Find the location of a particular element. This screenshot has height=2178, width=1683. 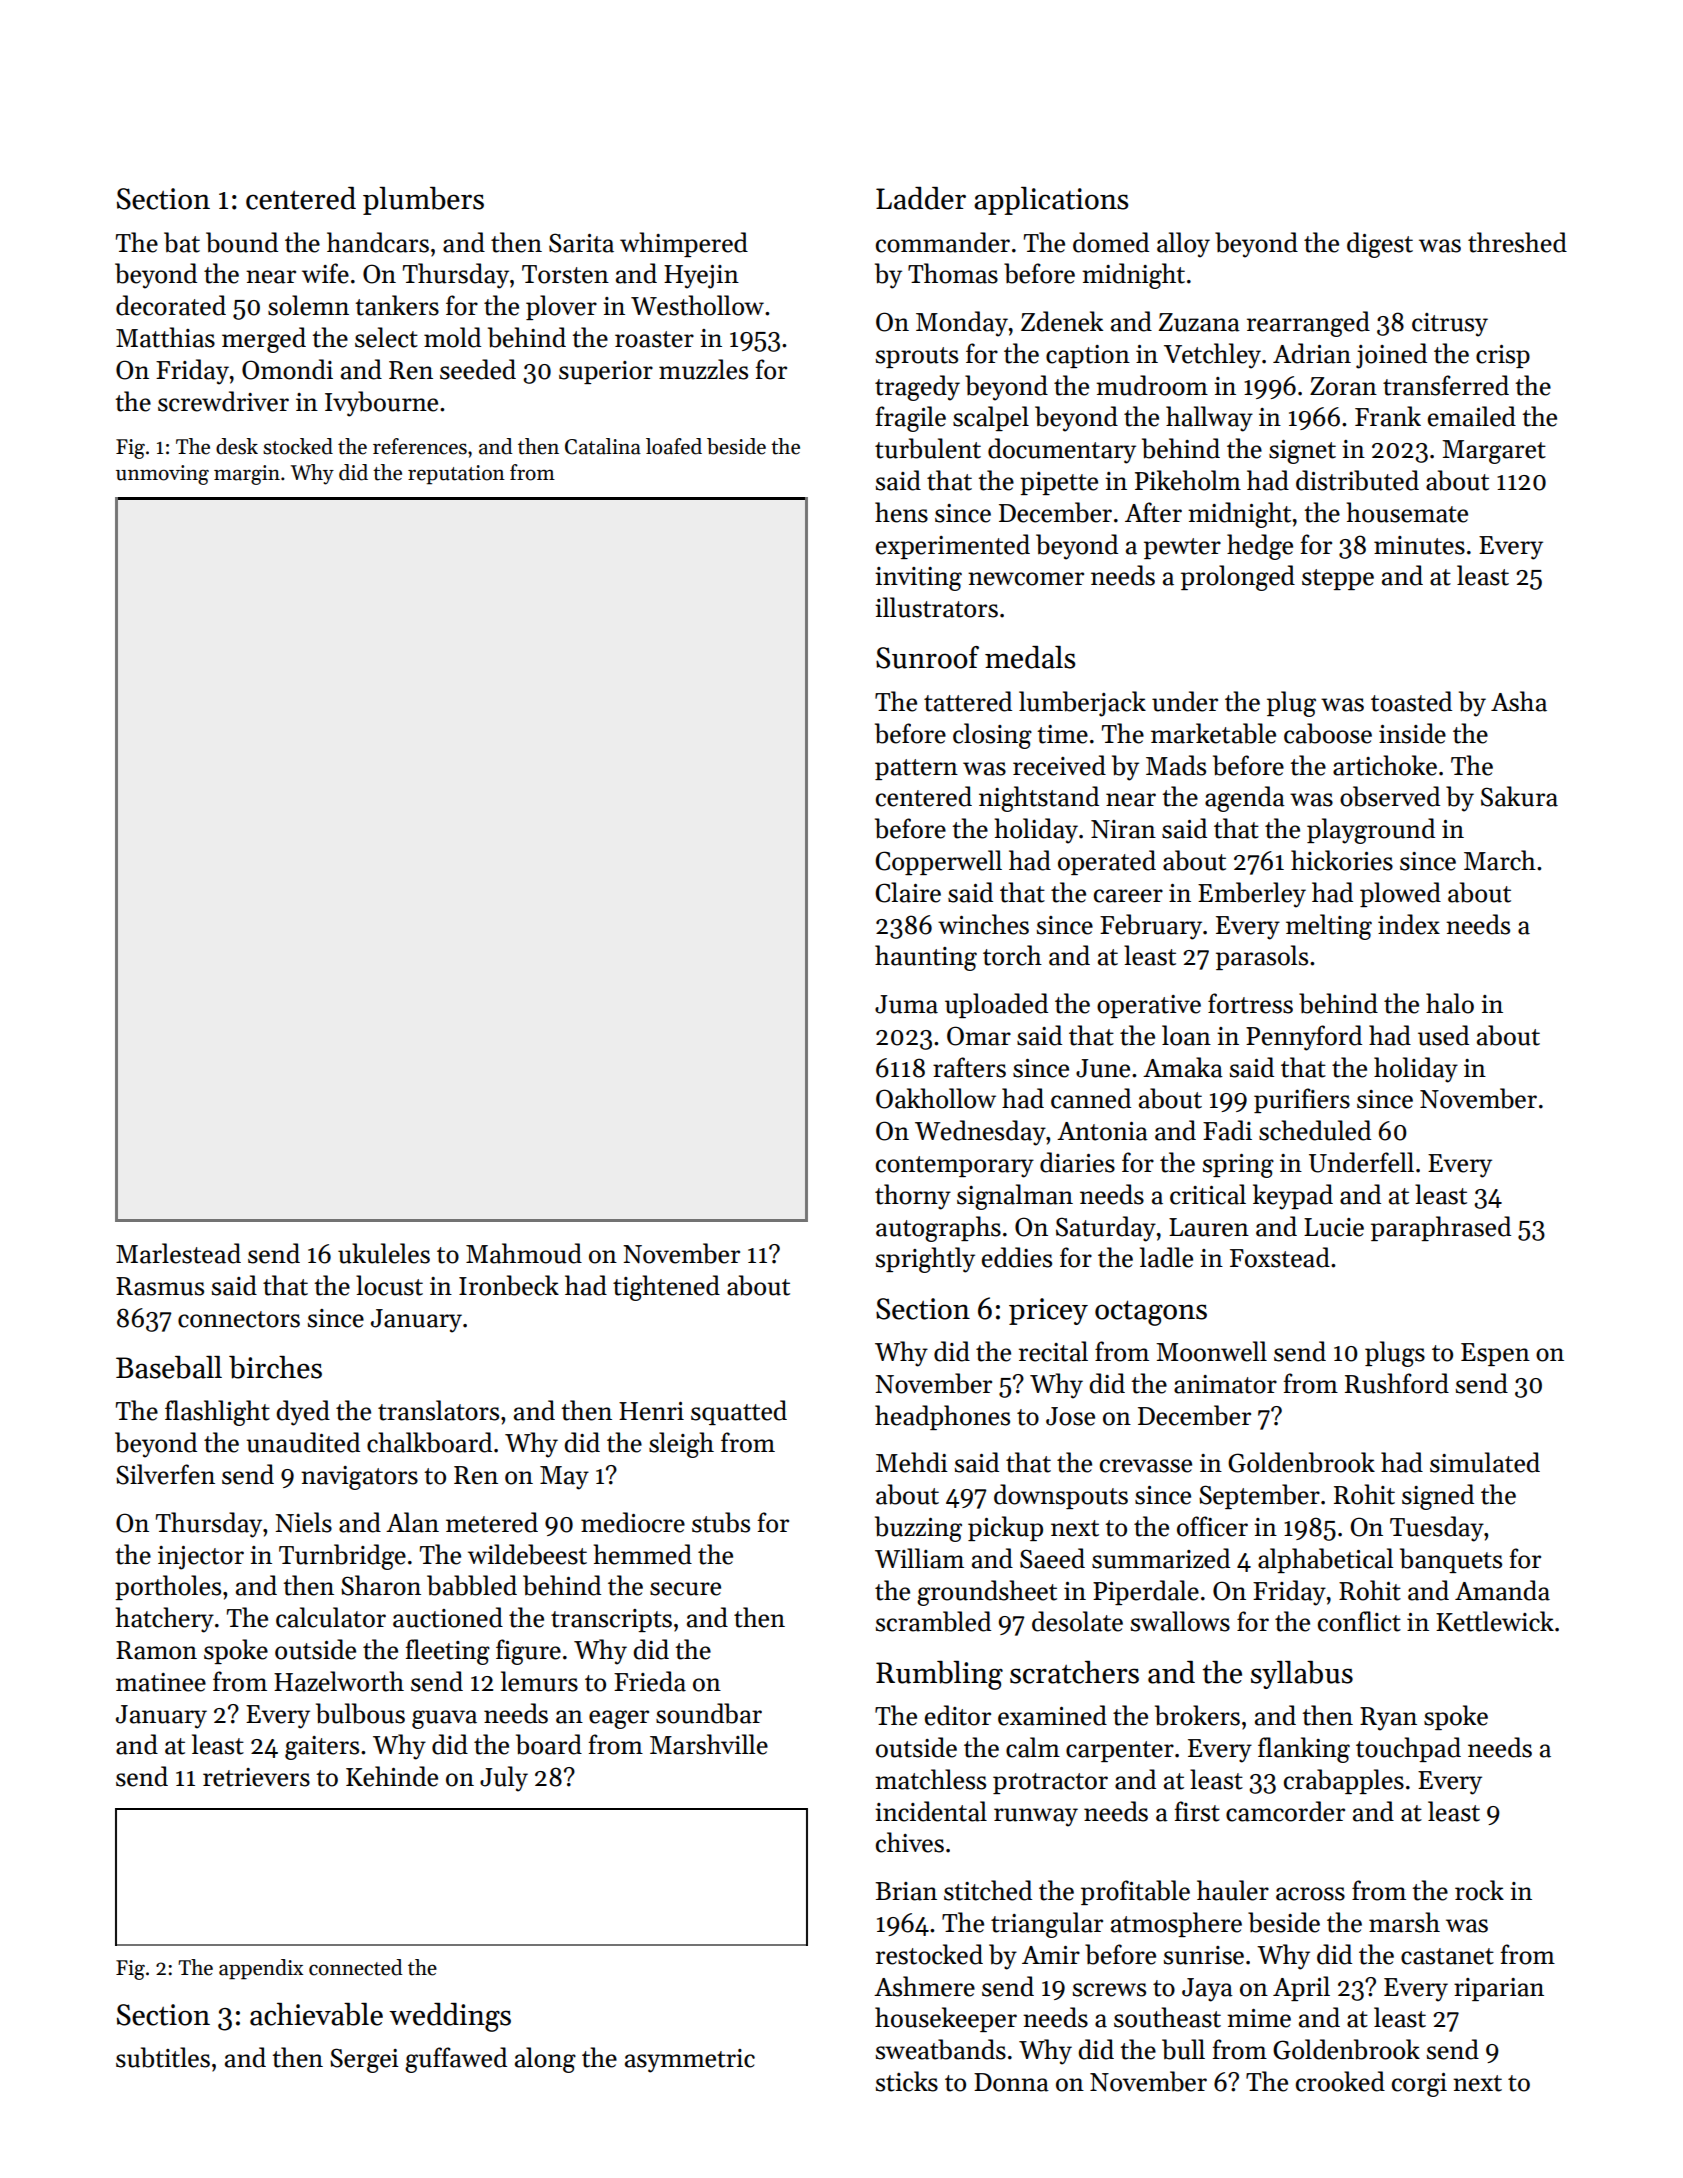

sprightly is located at coordinates (925, 1260).
